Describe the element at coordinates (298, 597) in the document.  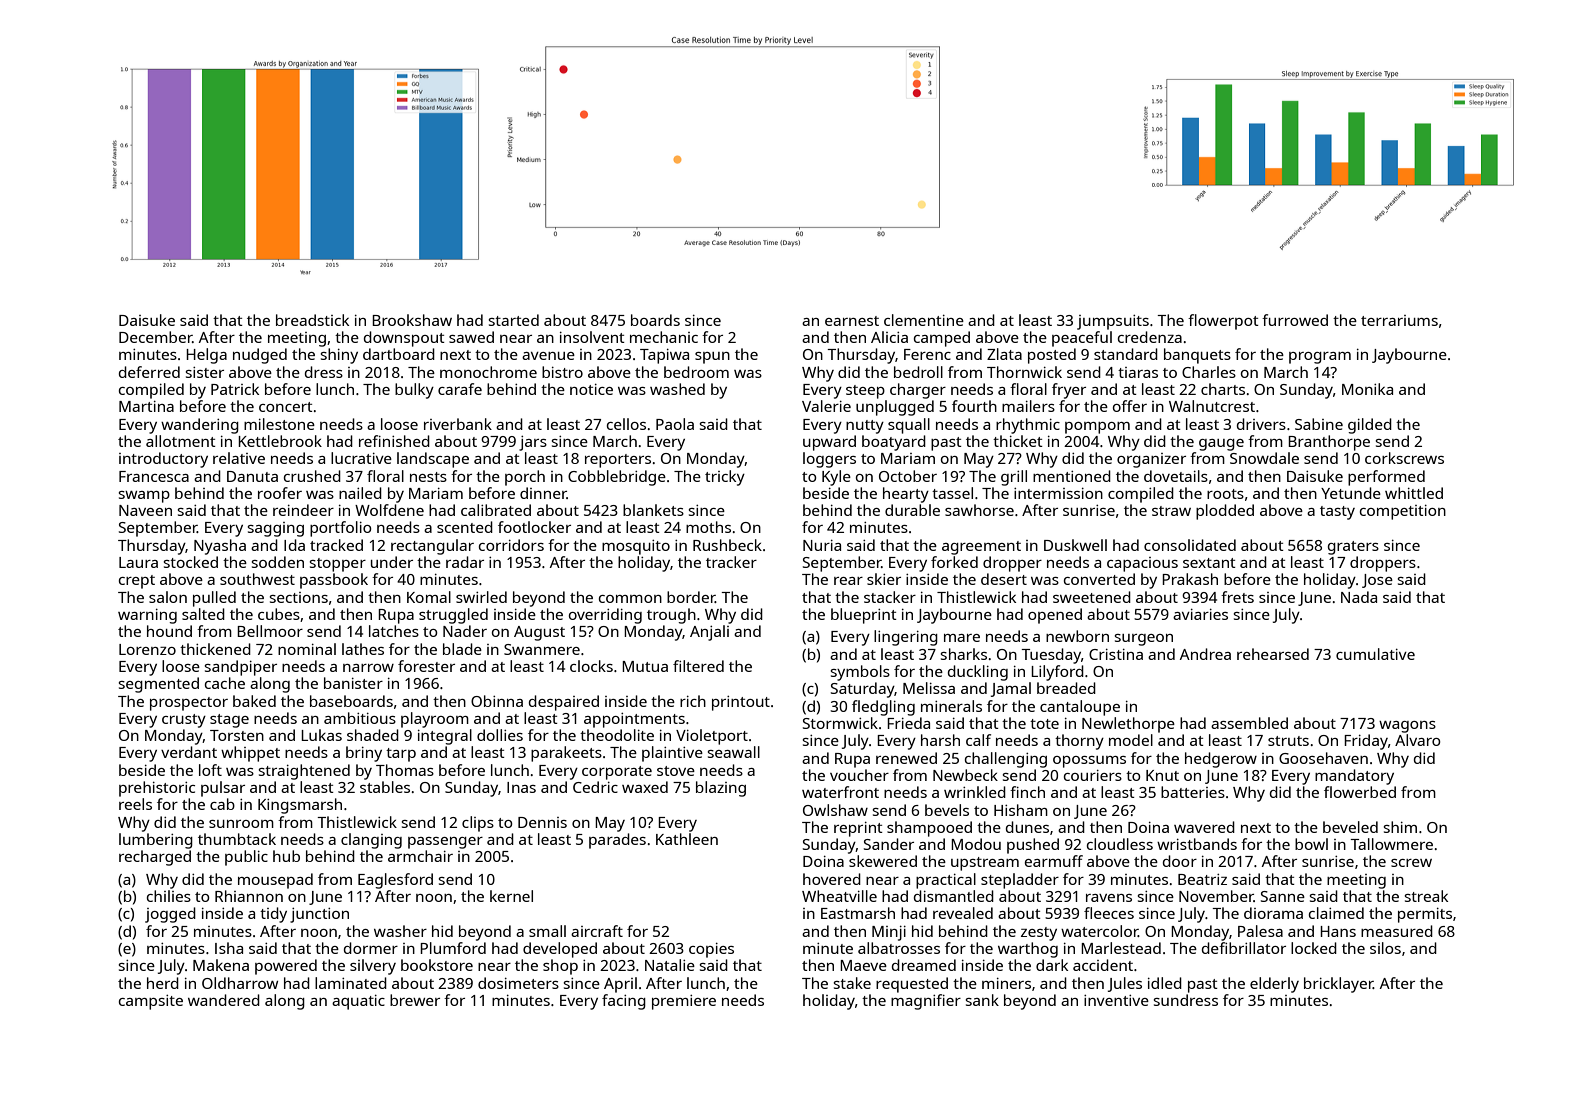
I see `sections` at that location.
